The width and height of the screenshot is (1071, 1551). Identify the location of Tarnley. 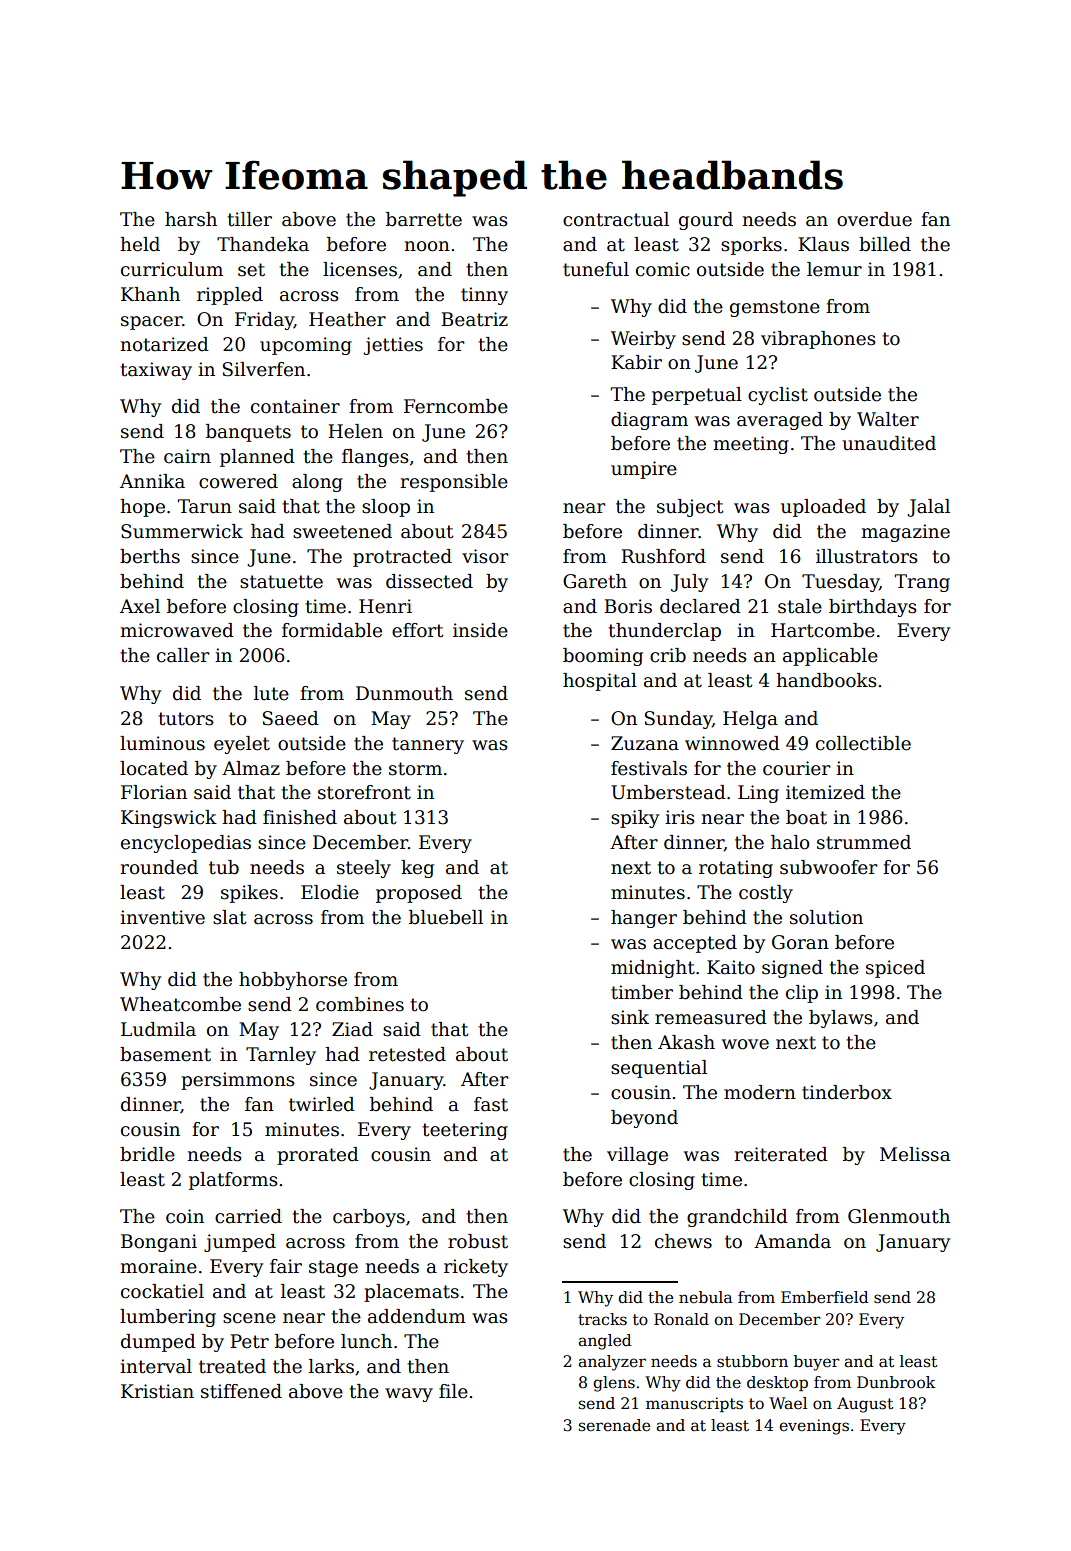
(281, 1056).
